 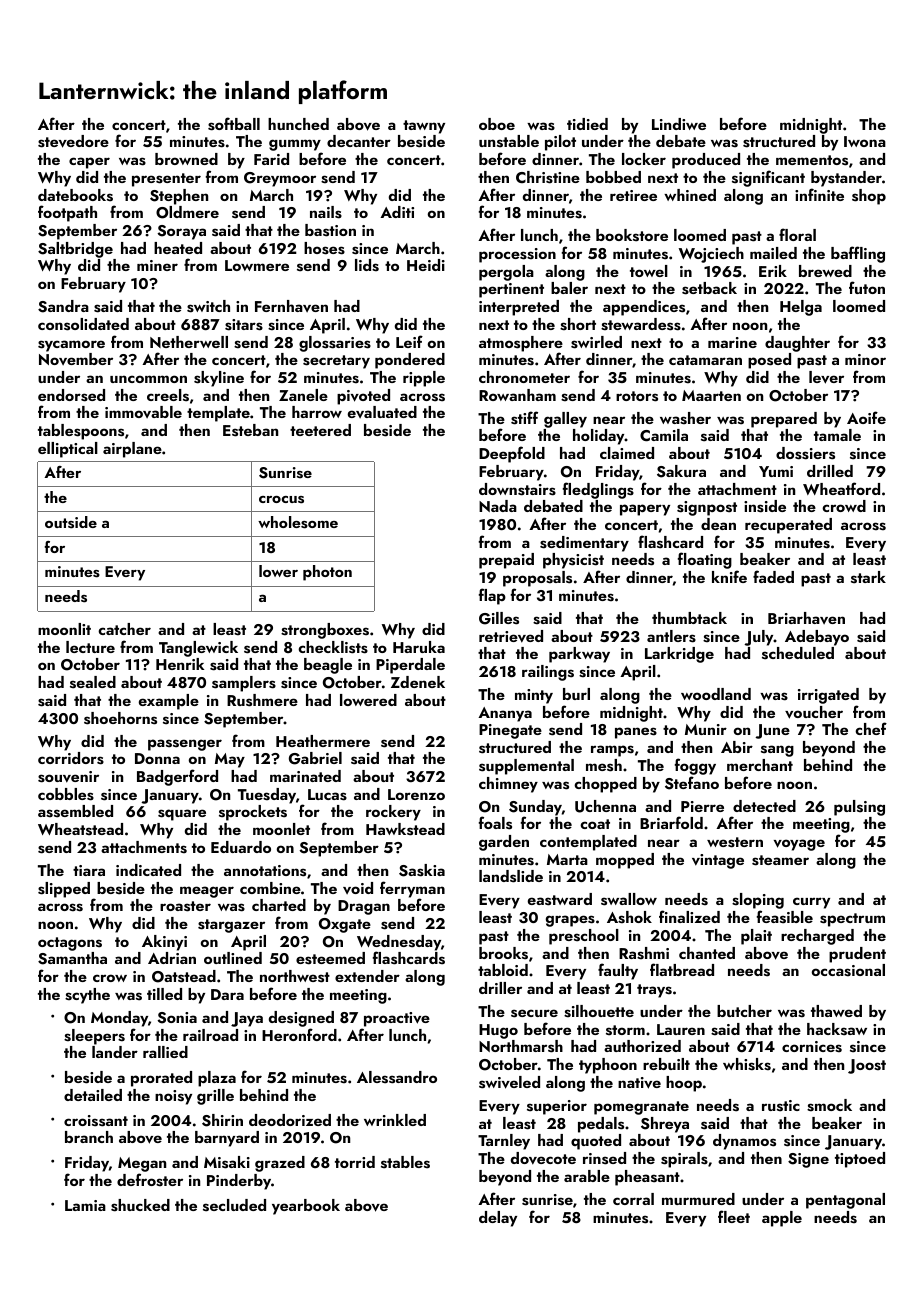 What do you see at coordinates (234, 124) in the image?
I see `softball` at bounding box center [234, 124].
